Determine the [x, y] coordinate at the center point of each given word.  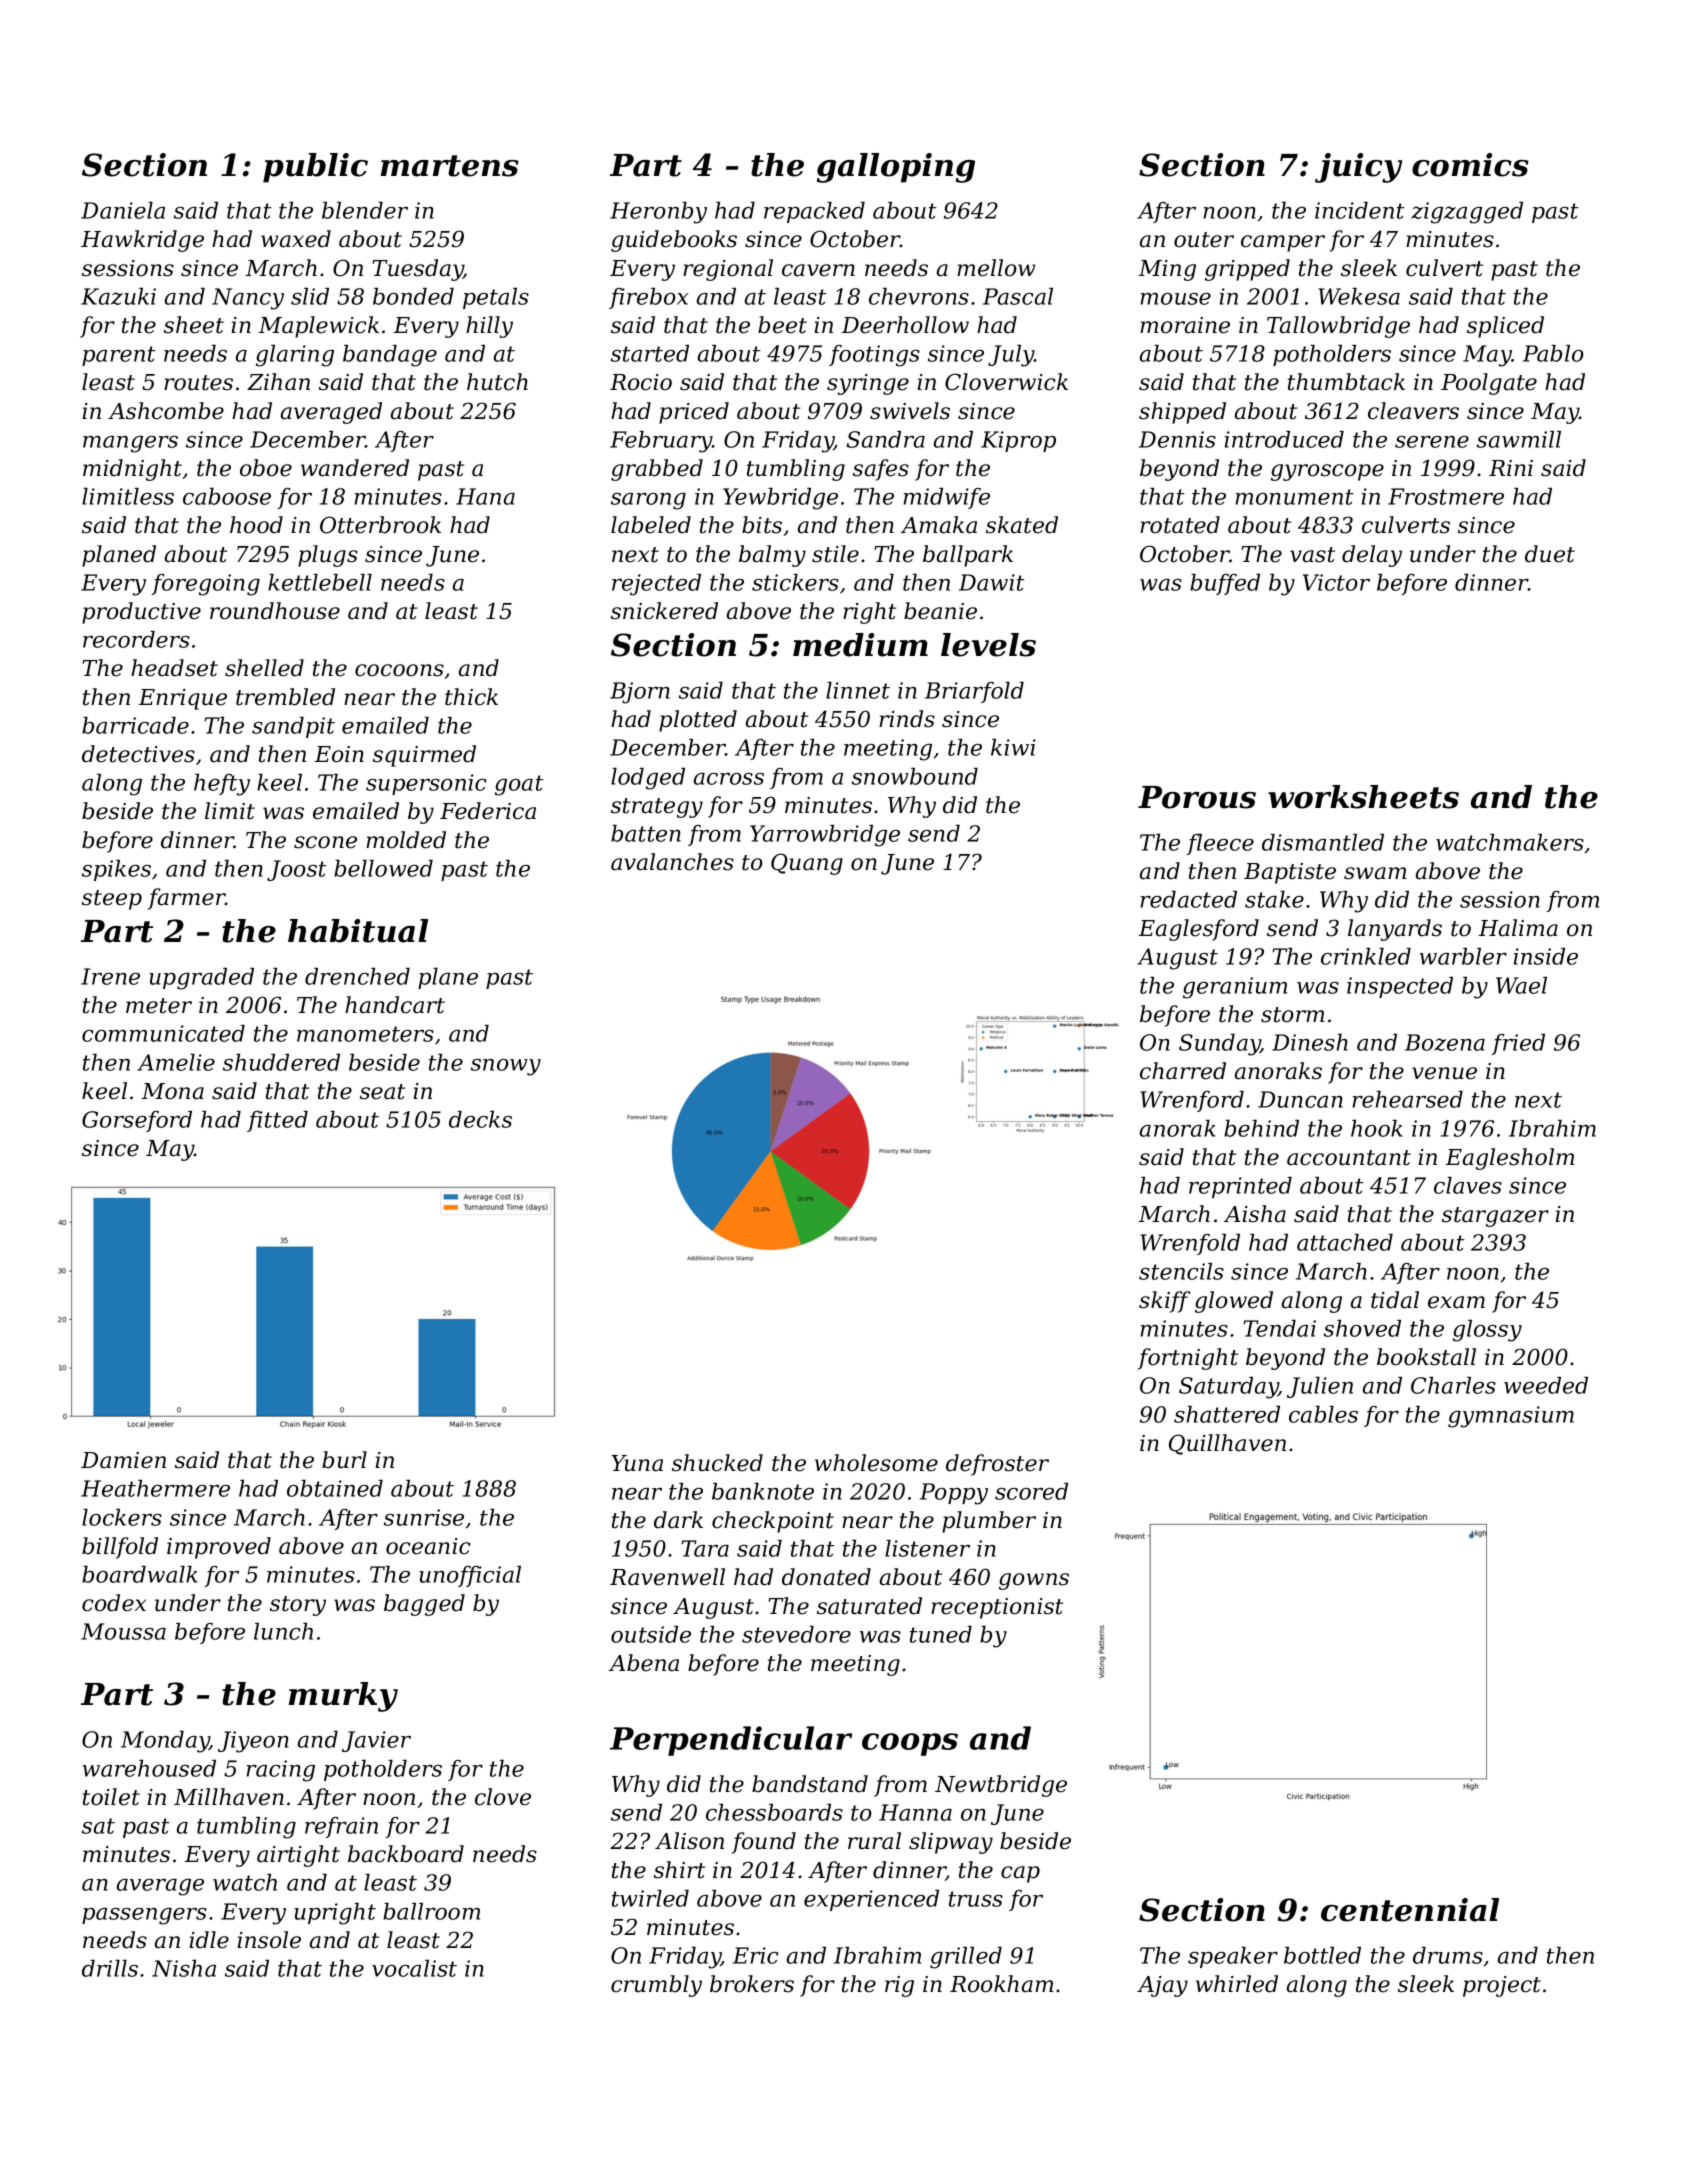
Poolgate [1489, 384]
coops [910, 1744]
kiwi [1013, 747]
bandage [390, 356]
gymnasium [1511, 1417]
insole [269, 1940]
